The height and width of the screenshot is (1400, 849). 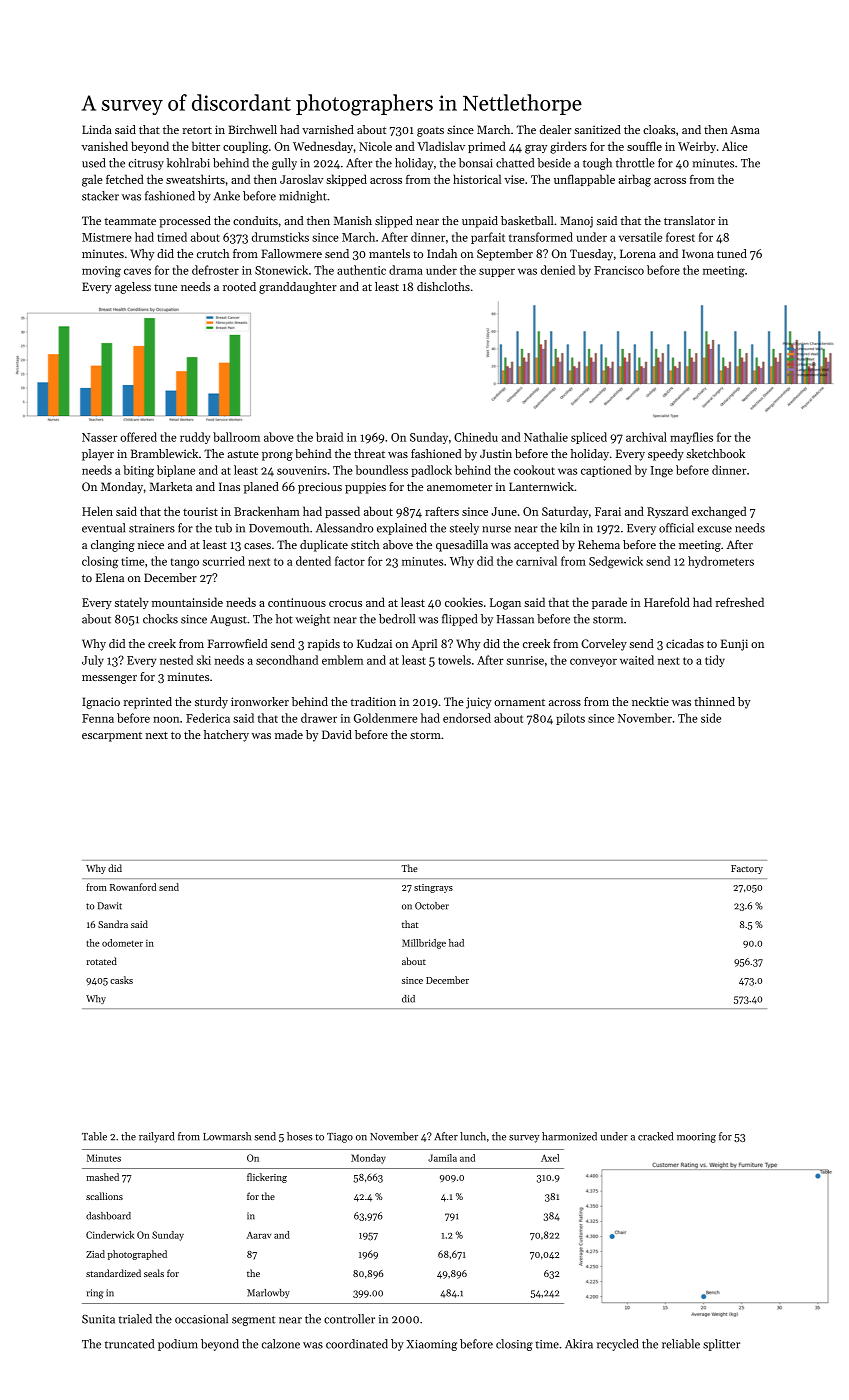 What do you see at coordinates (328, 129) in the screenshot?
I see `varnished` at bounding box center [328, 129].
